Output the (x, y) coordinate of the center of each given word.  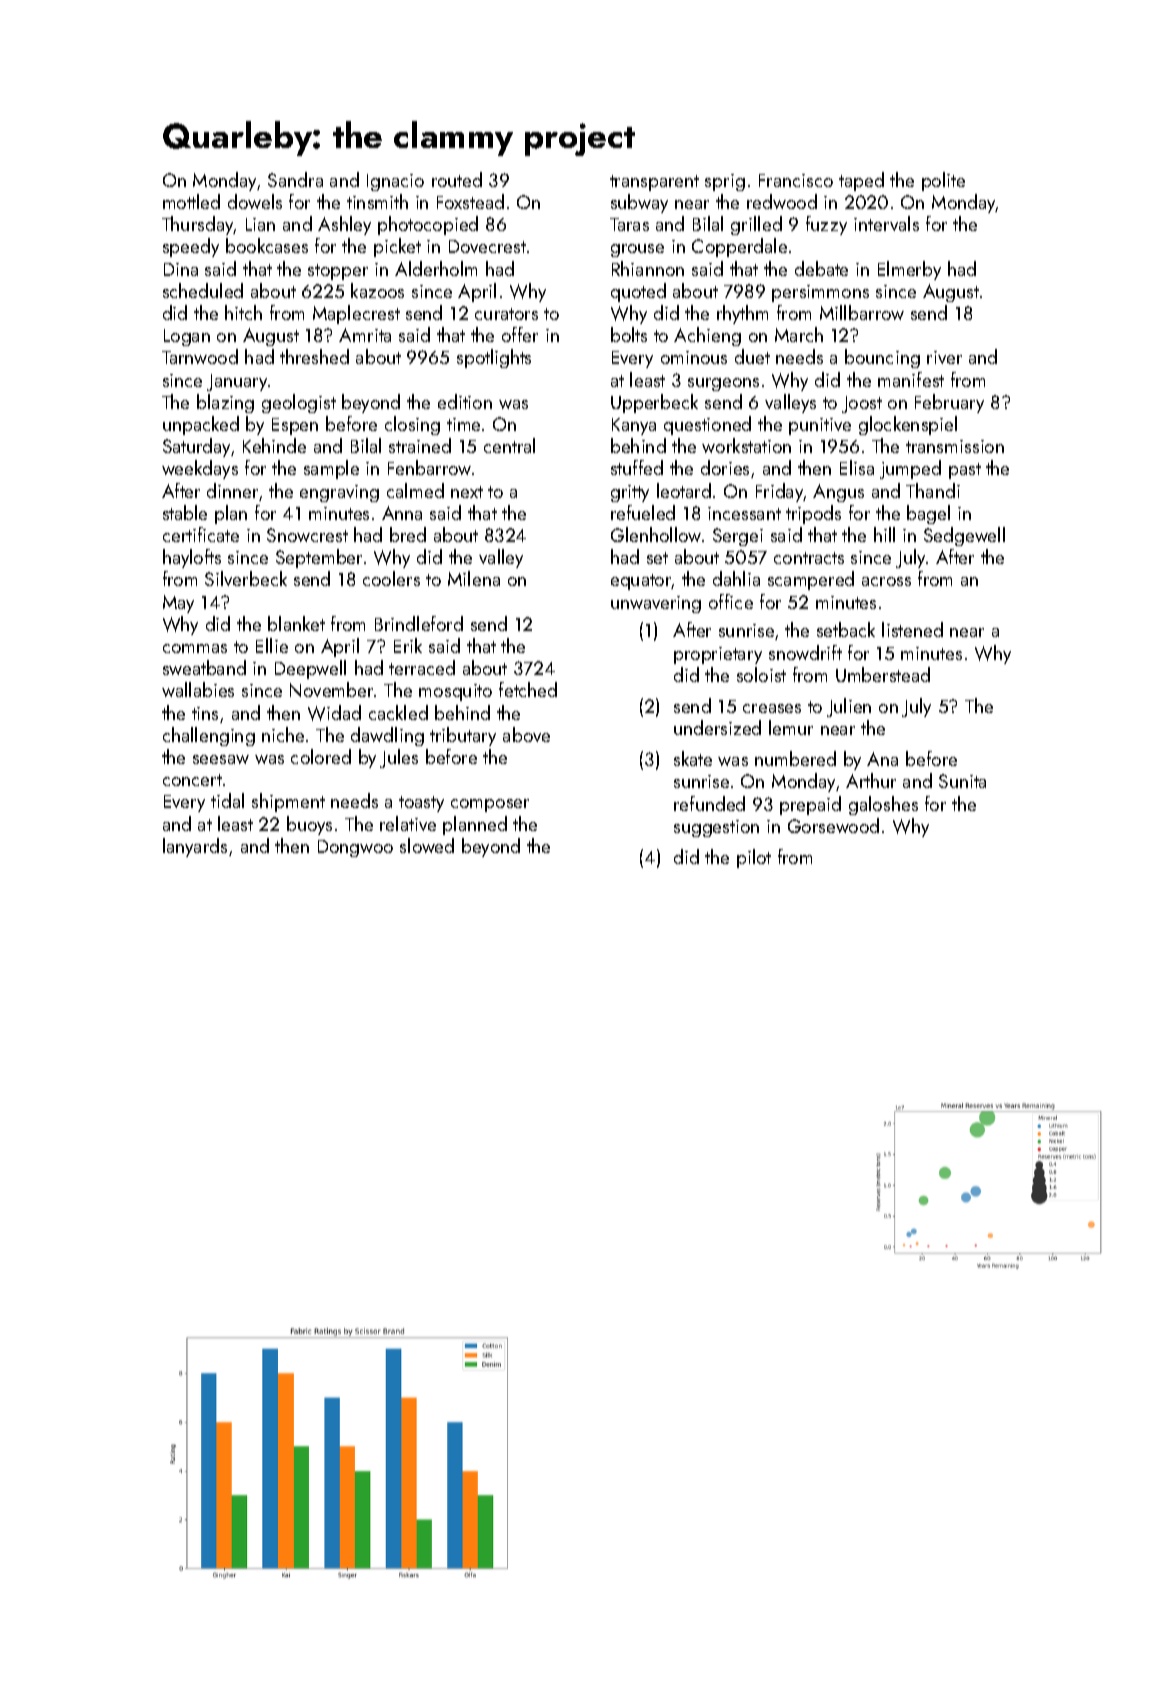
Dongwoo (355, 848)
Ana (882, 759)
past (965, 471)
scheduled (203, 290)
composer (490, 805)
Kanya (634, 426)
